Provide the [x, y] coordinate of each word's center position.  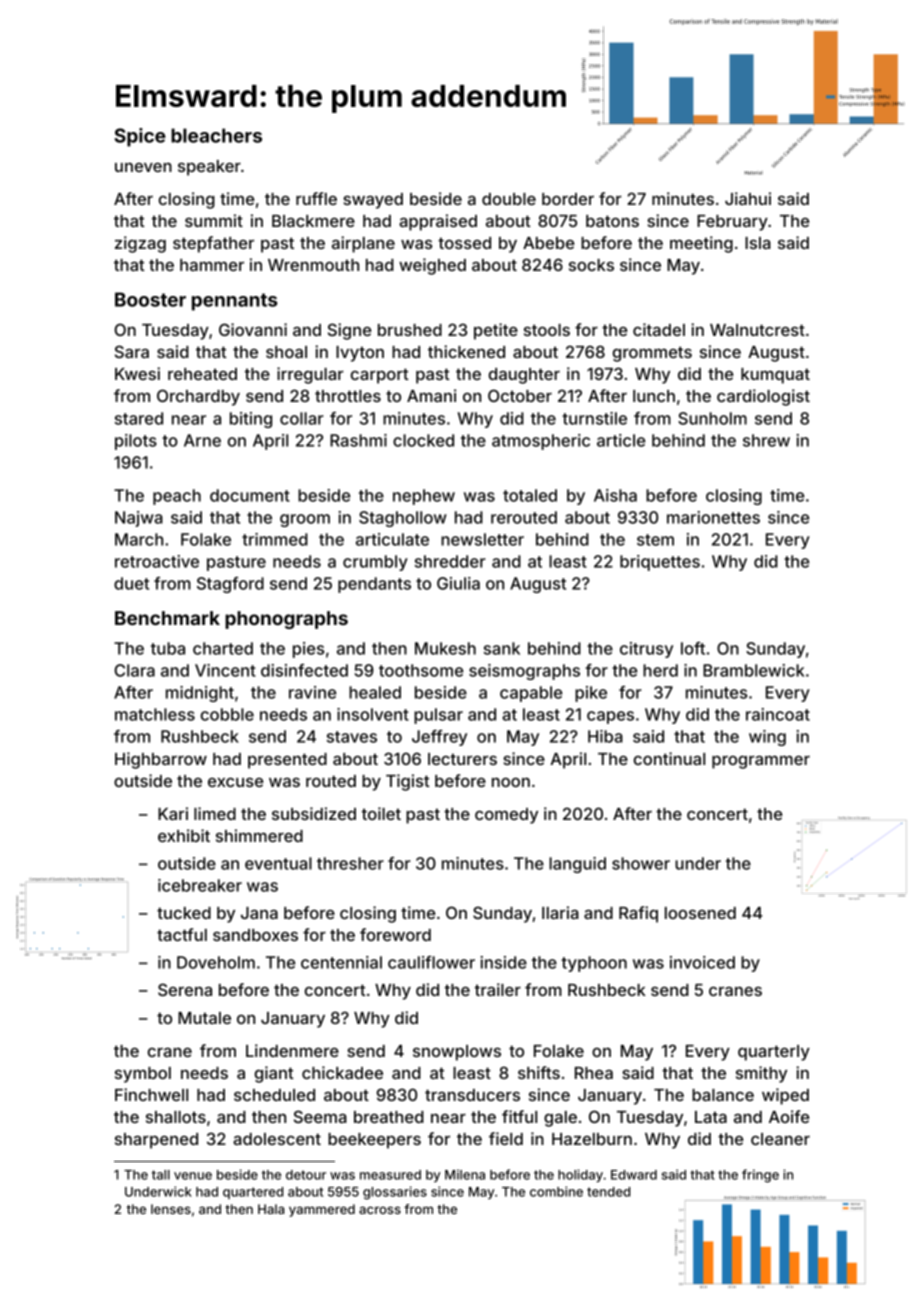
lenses [171, 1209]
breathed [389, 1117]
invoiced [702, 962]
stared [139, 418]
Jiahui [748, 198]
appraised [438, 222]
